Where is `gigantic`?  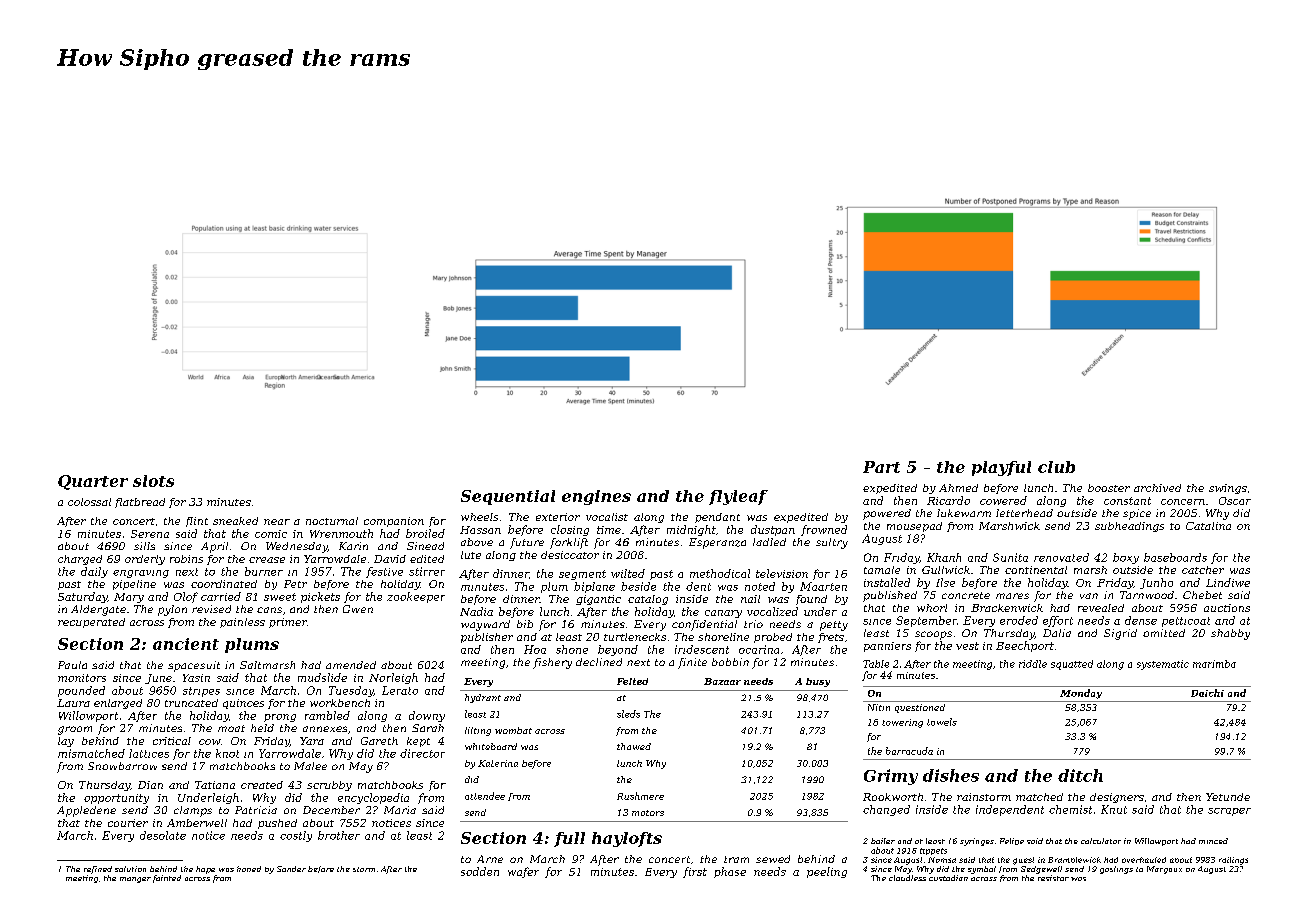 gigantic is located at coordinates (598, 600).
